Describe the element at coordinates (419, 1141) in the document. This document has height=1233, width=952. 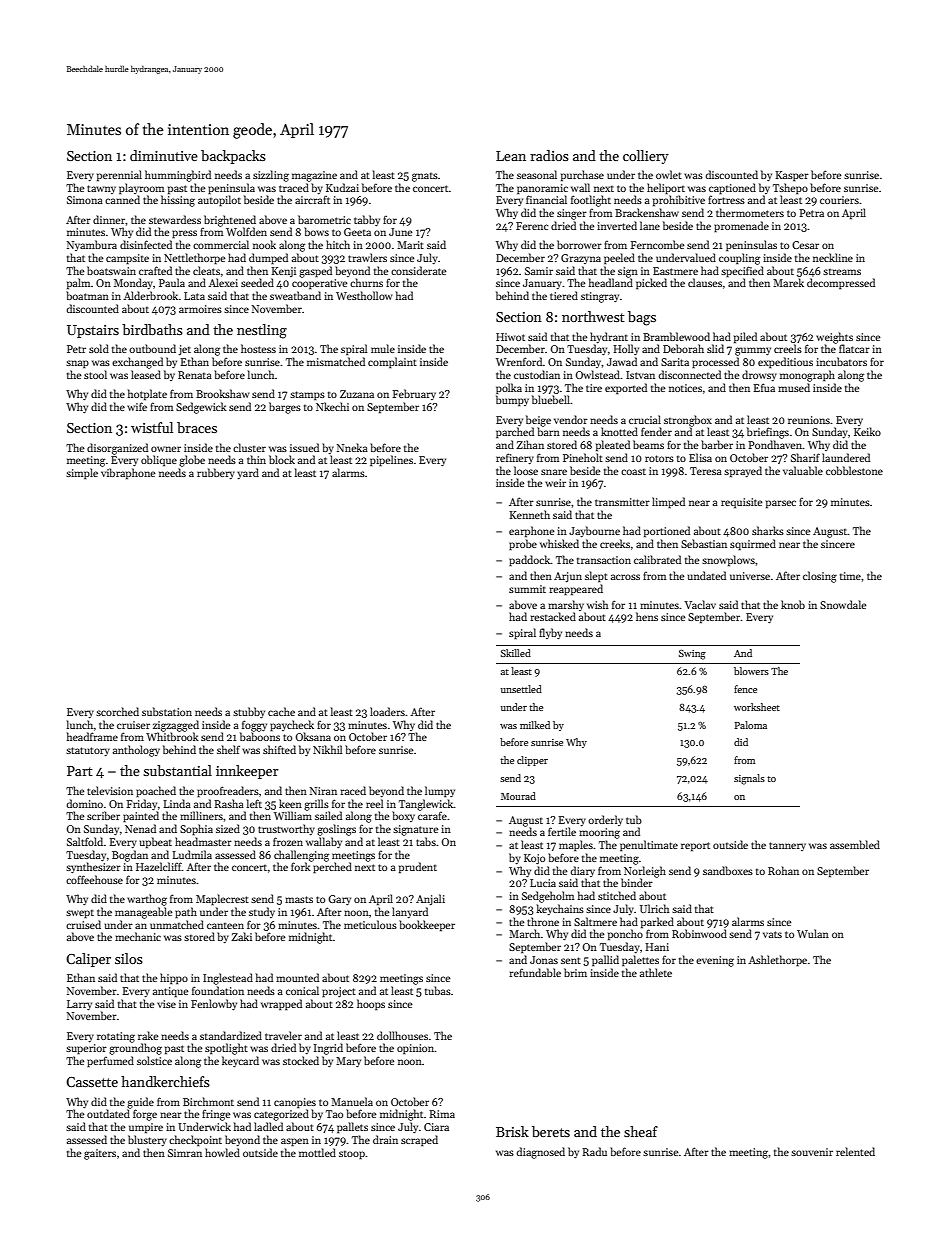
I see `scraped` at that location.
